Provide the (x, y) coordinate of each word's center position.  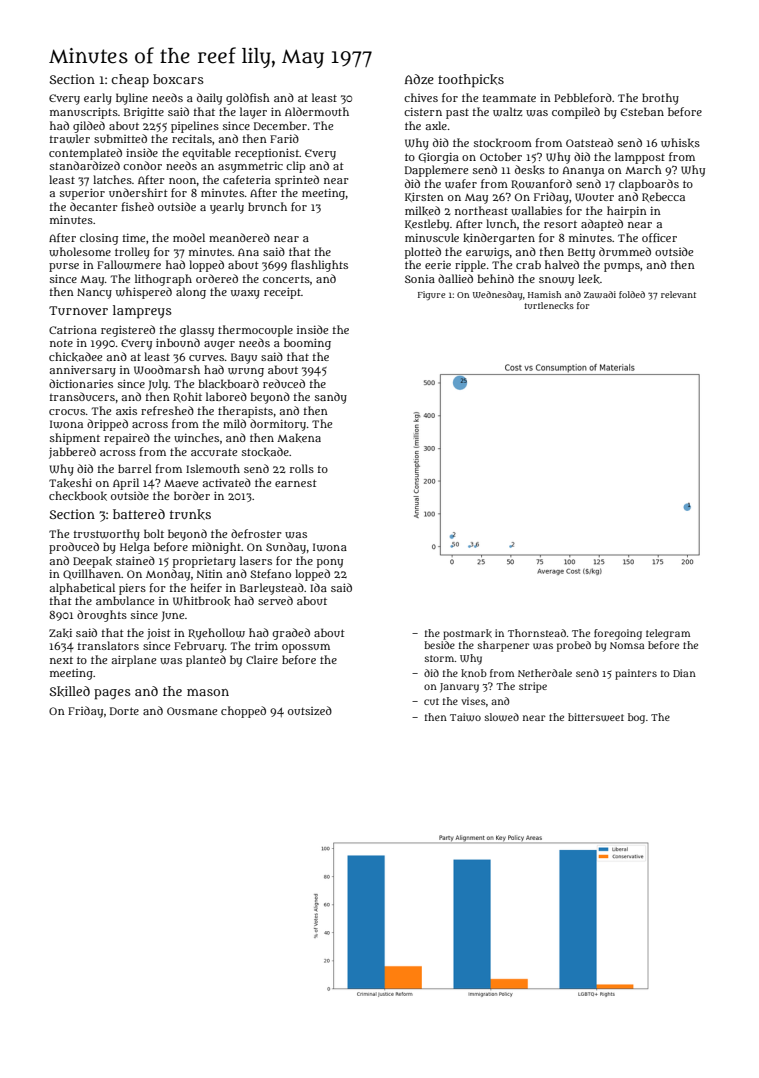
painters (636, 674)
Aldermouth (317, 111)
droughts (102, 616)
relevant (678, 294)
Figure (431, 295)
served (275, 600)
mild (234, 423)
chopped (243, 712)
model (189, 237)
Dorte (124, 711)
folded (632, 294)
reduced (284, 383)
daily (209, 99)
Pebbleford (583, 97)
